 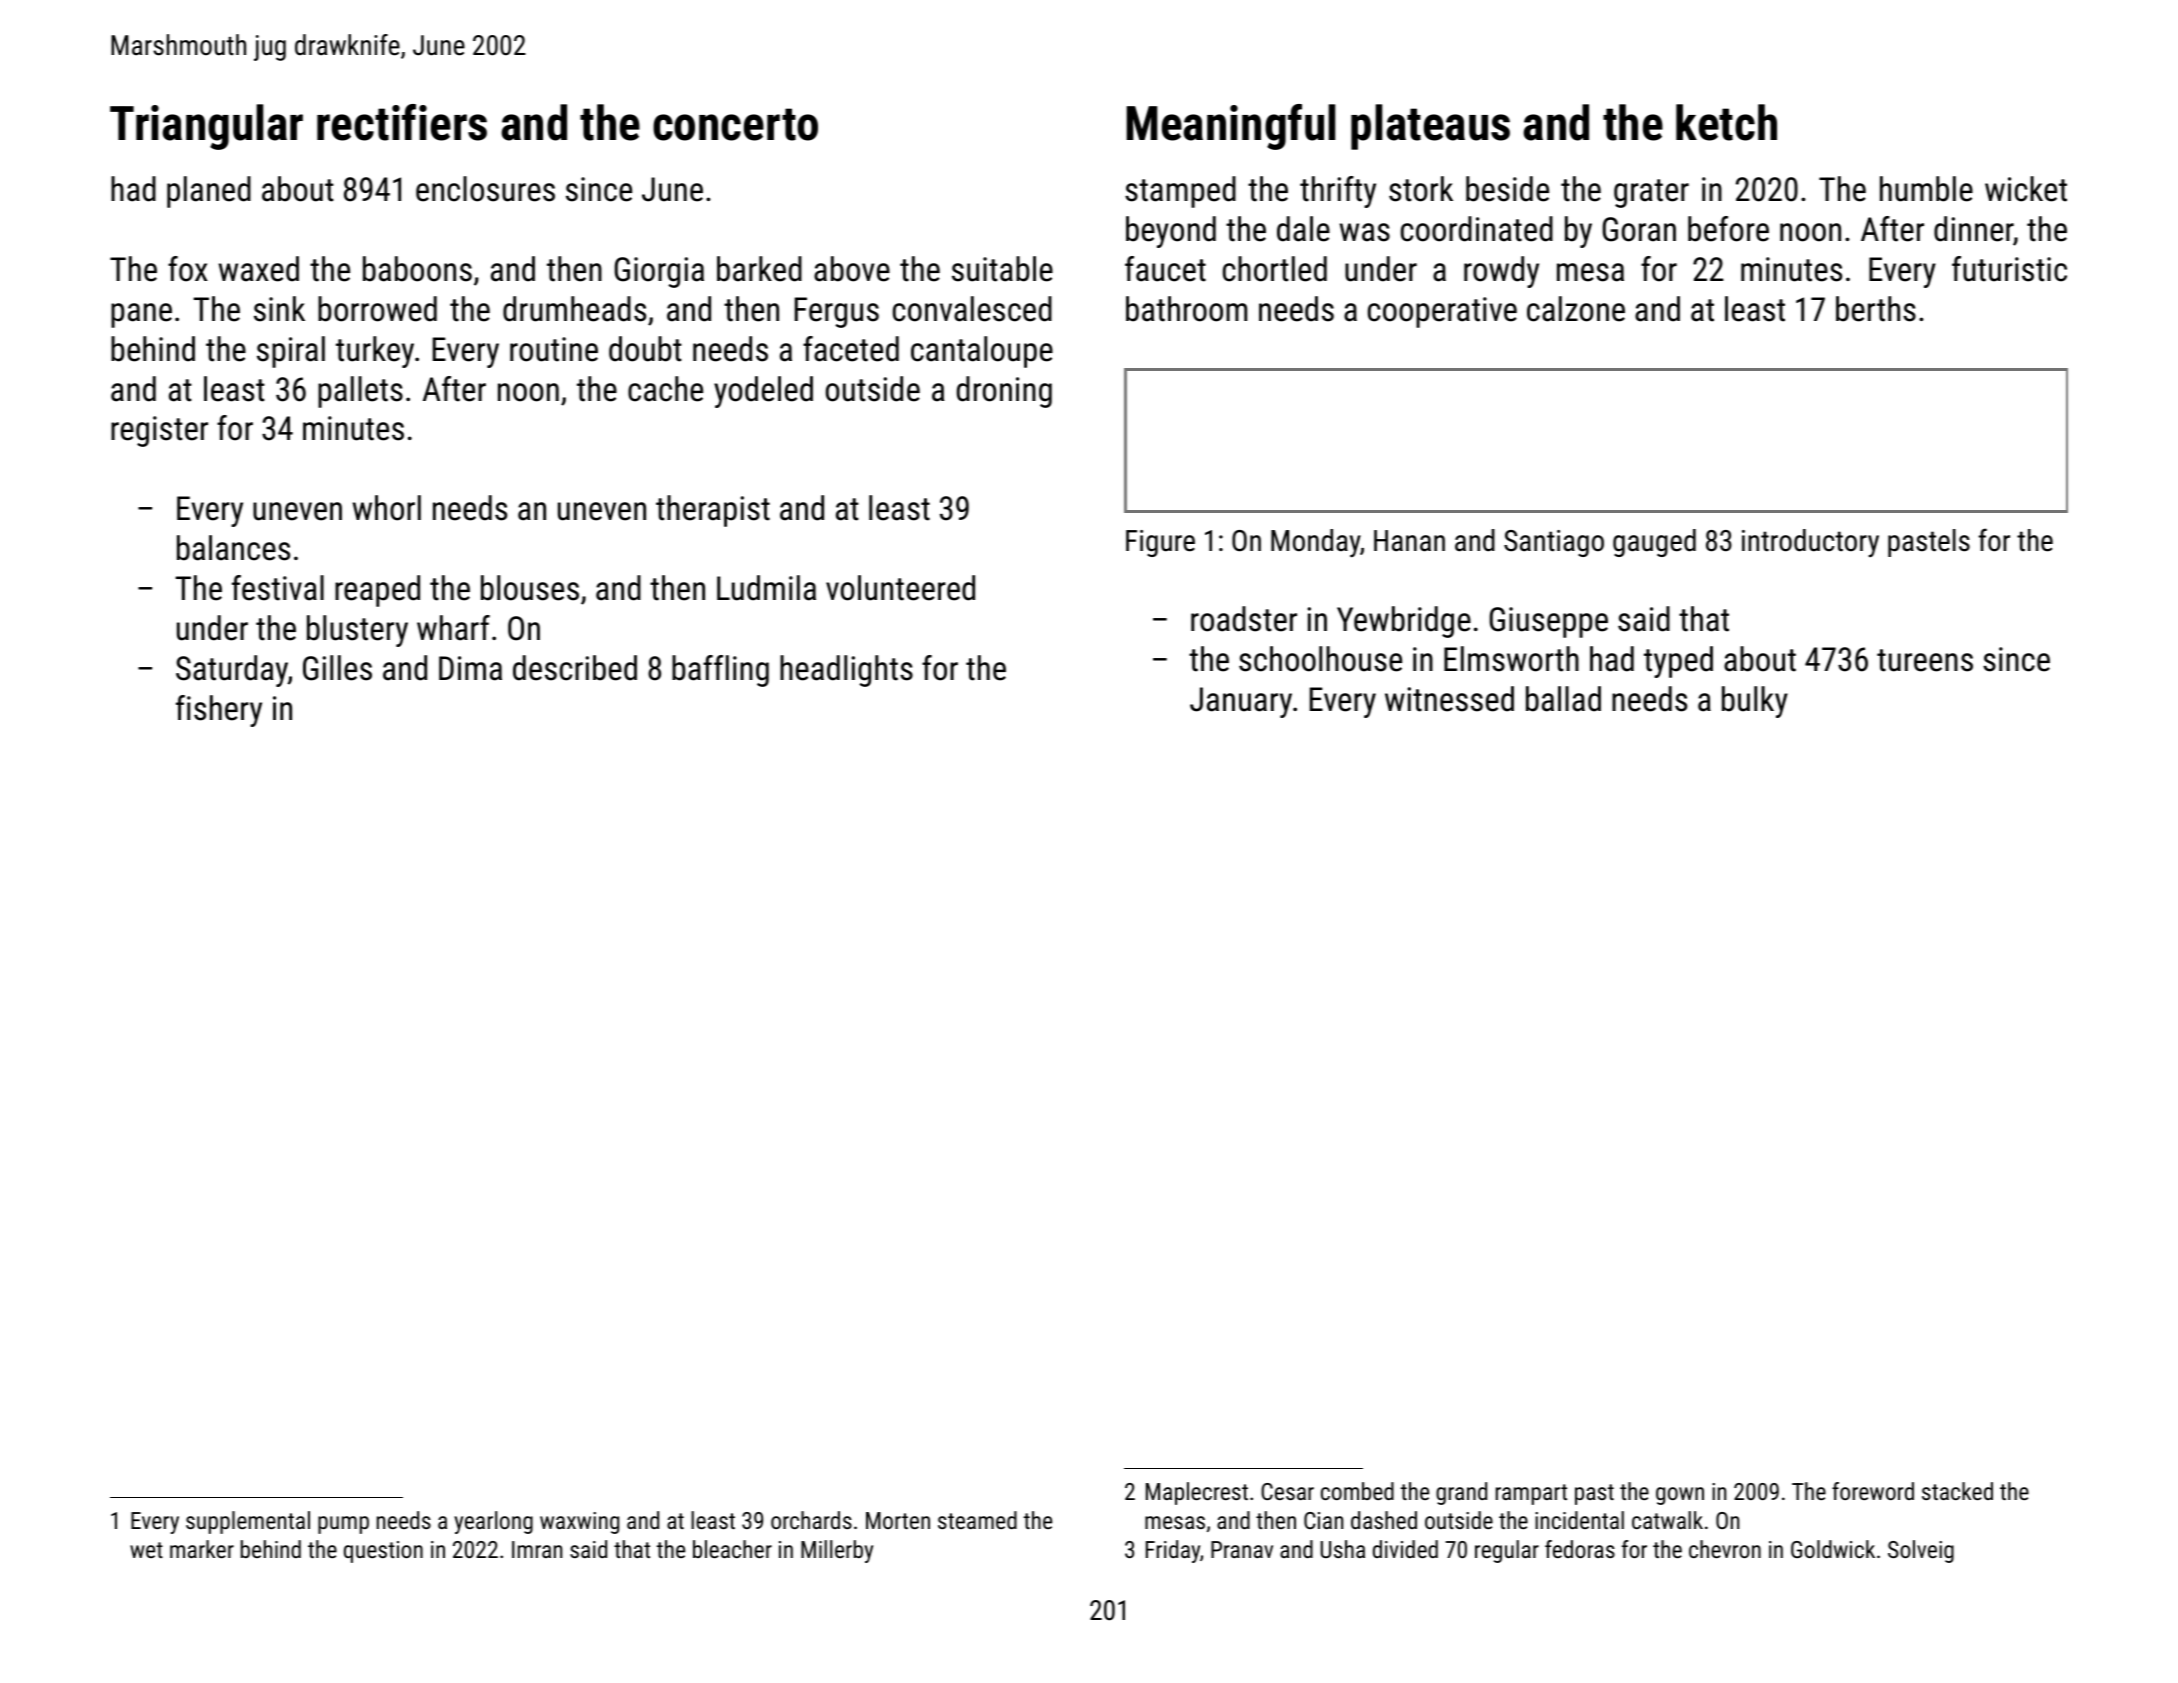 I want to click on Pranav, so click(x=1242, y=1549).
